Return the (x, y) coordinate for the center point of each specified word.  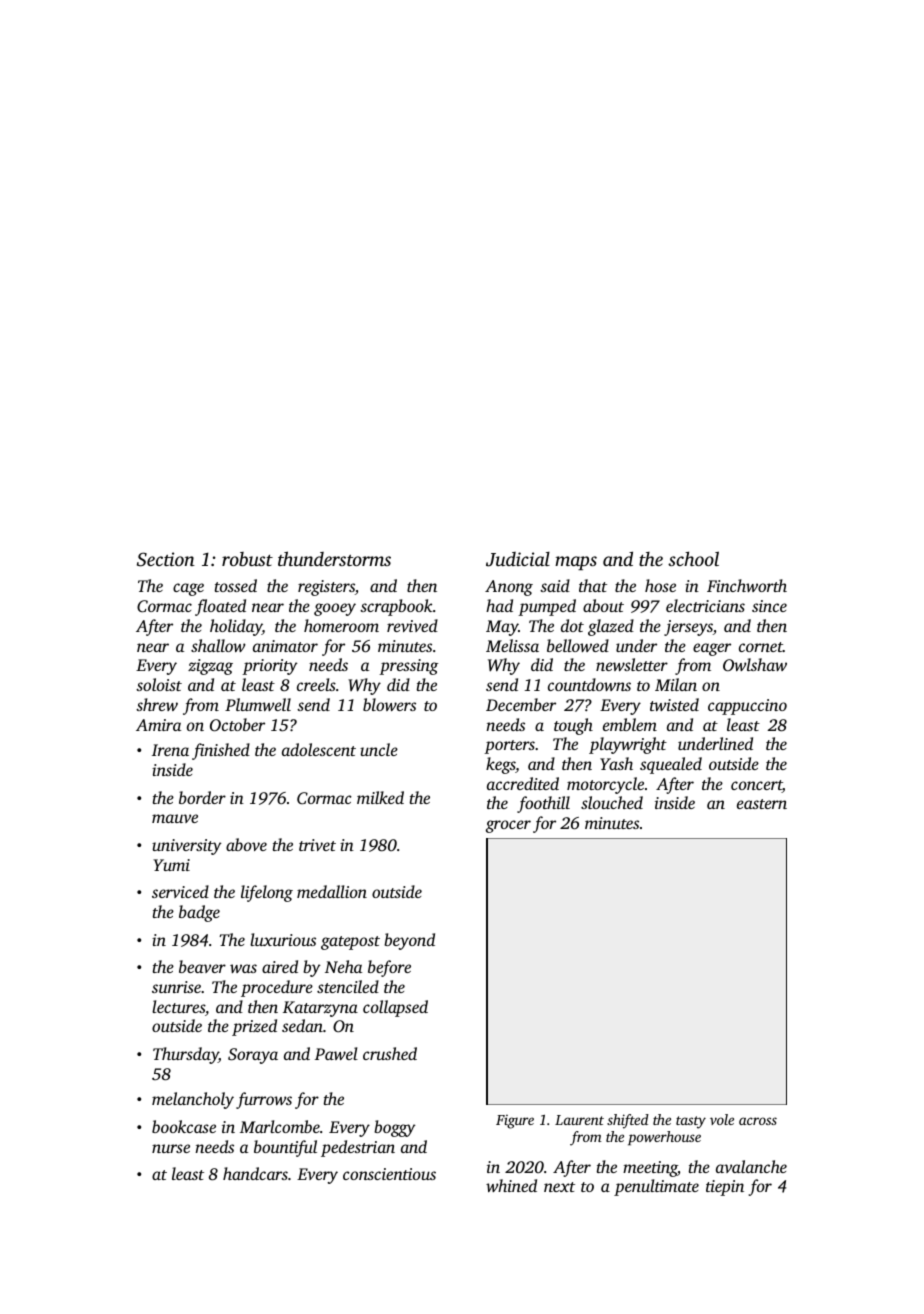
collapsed (395, 1008)
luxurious (283, 939)
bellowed (578, 645)
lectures (178, 1006)
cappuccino (747, 707)
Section (166, 559)
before (389, 968)
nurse (171, 1148)
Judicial (518, 559)
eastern (762, 804)
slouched (612, 802)
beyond (409, 941)
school (693, 558)
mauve (175, 818)
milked (380, 797)
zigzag (210, 667)
